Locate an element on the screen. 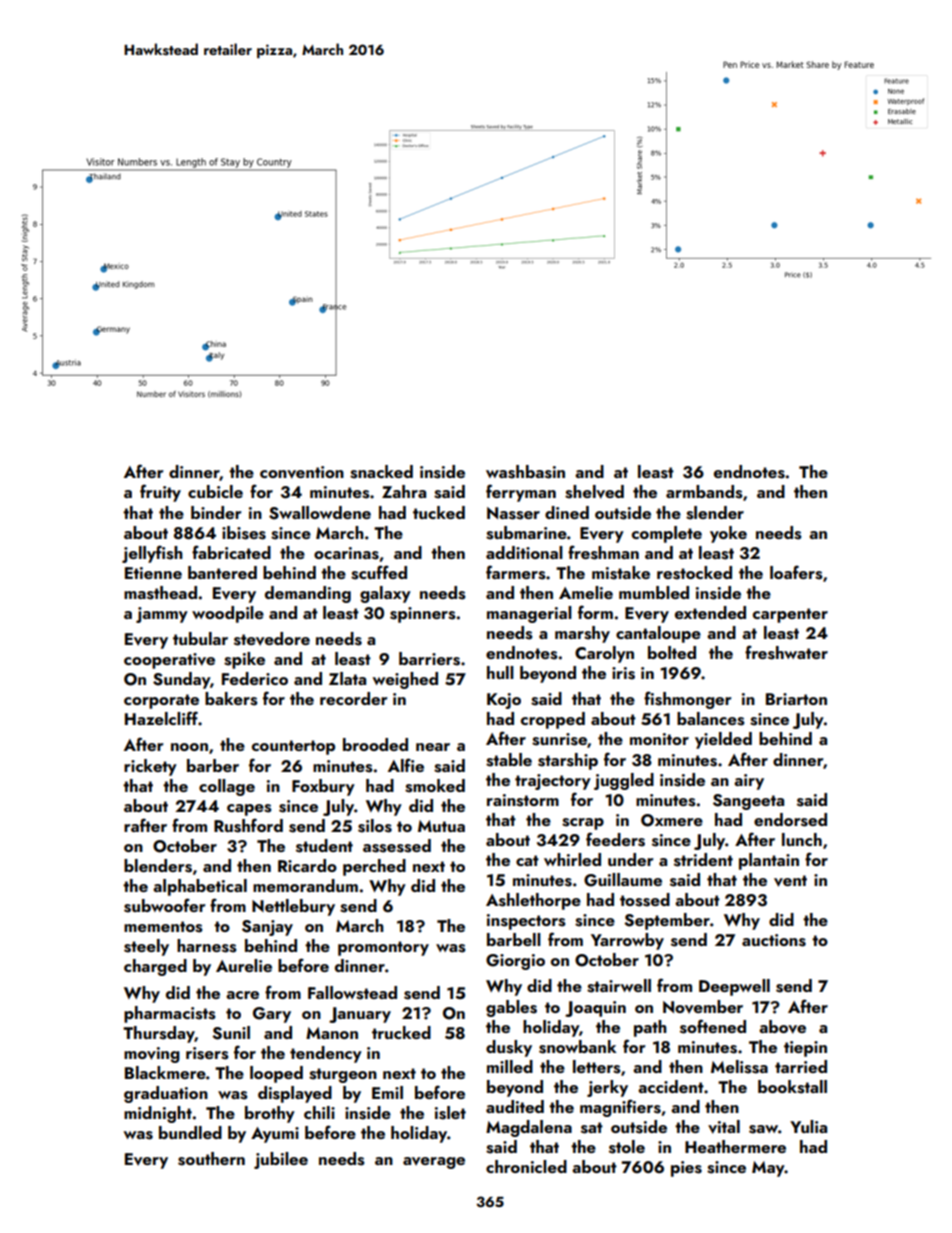 The width and height of the screenshot is (952, 1233). binder is located at coordinates (216, 512).
